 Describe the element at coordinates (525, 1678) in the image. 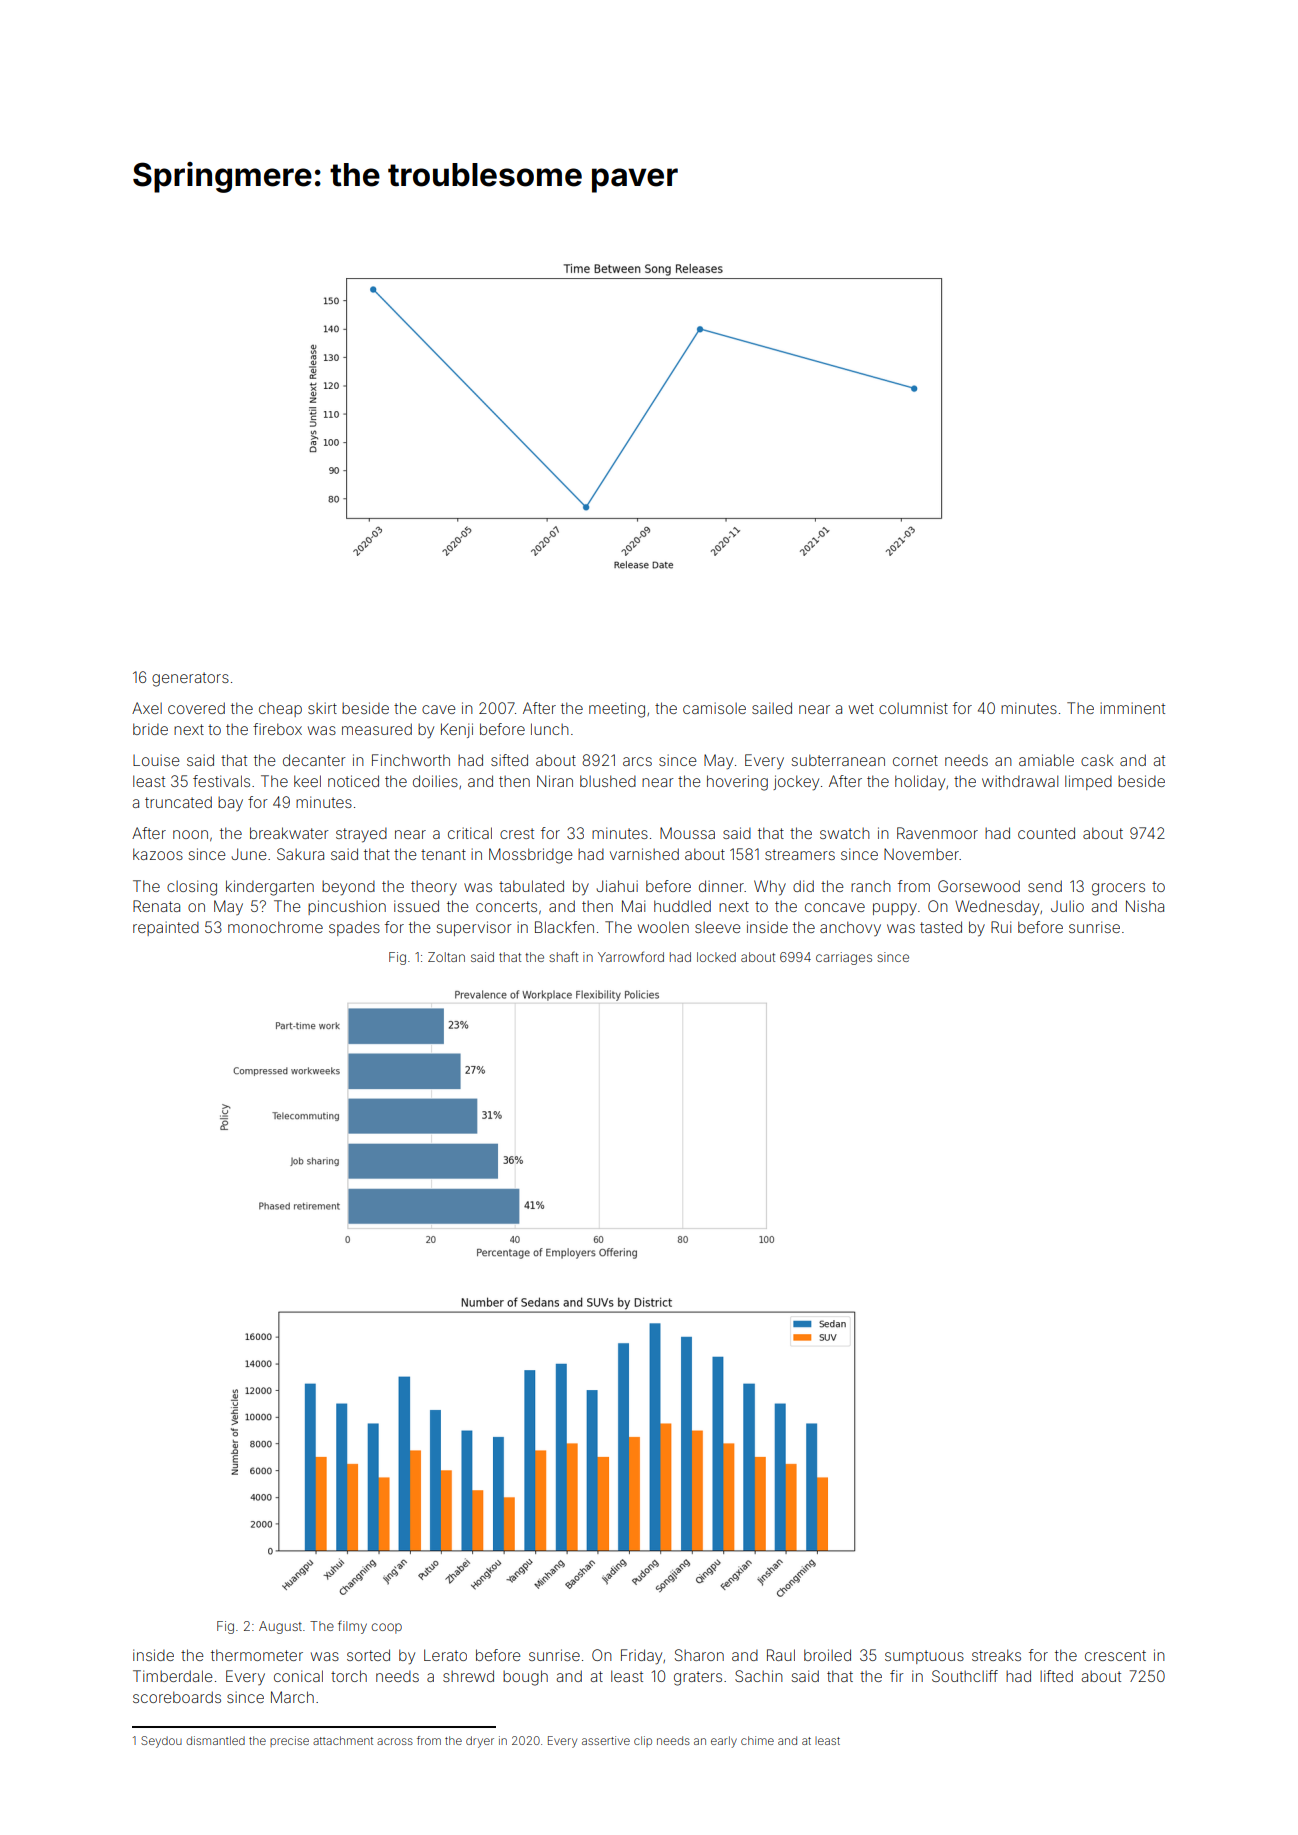

I see `bough` at that location.
